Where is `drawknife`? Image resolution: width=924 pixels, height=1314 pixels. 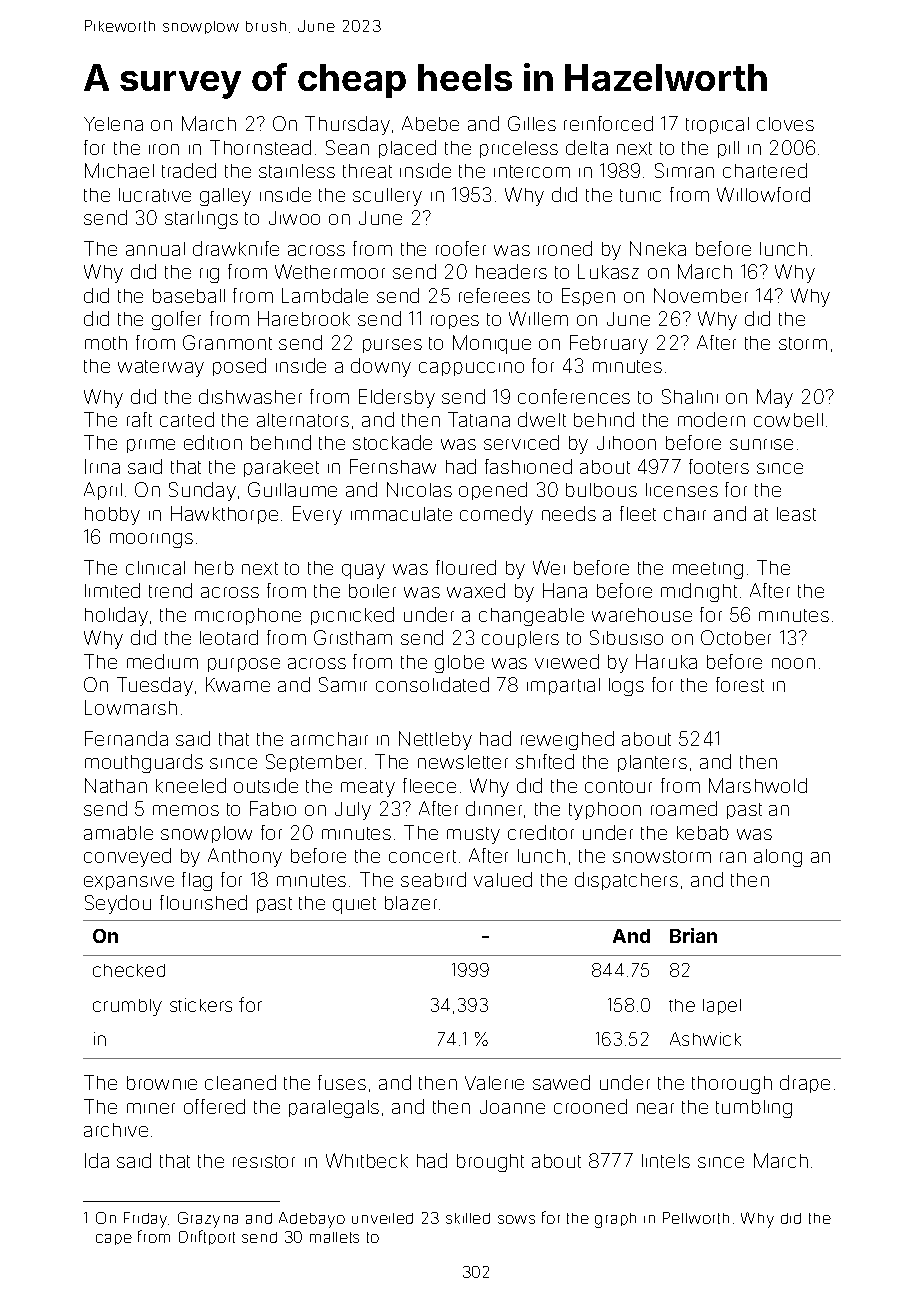 drawknife is located at coordinates (236, 248).
